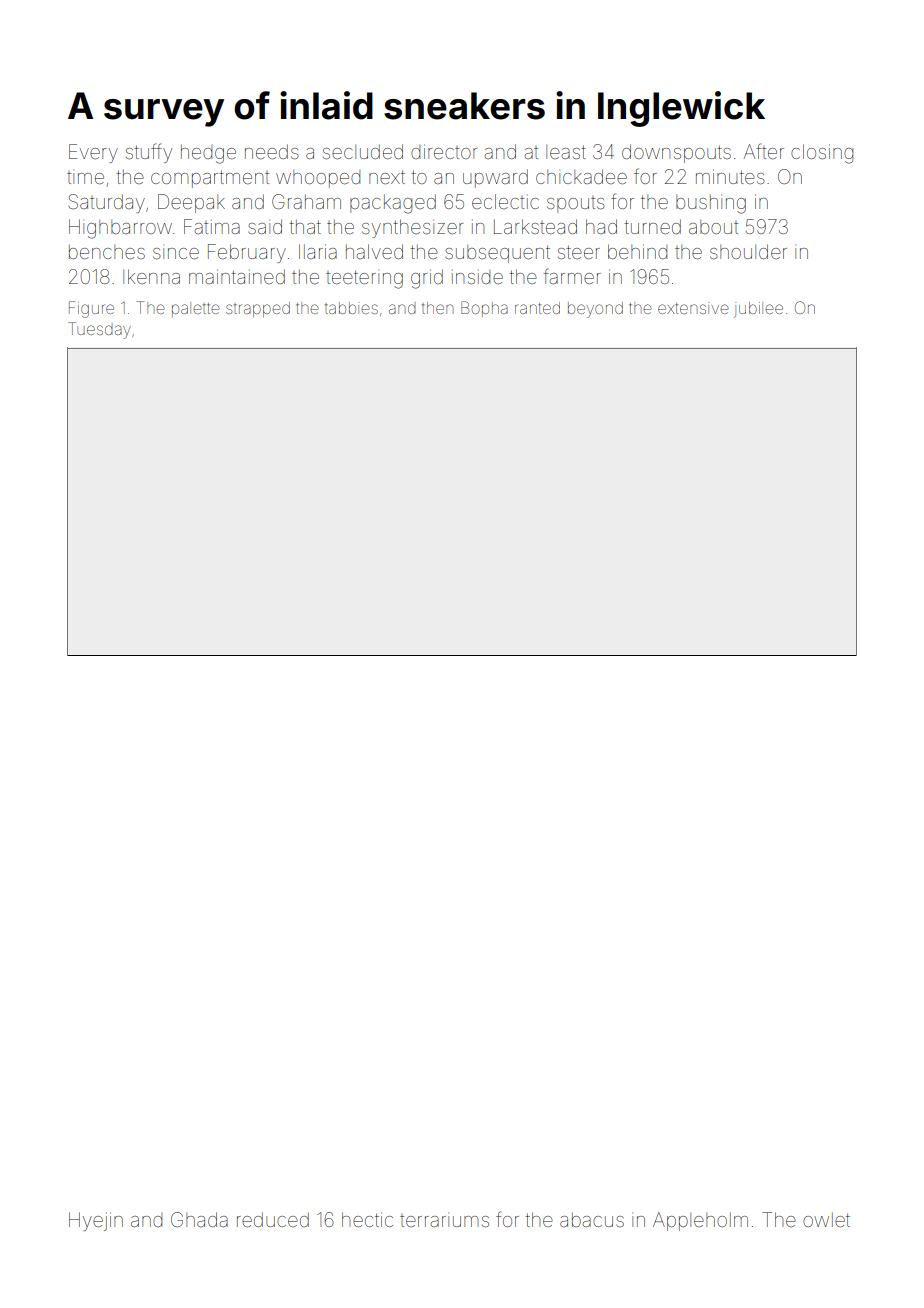  What do you see at coordinates (822, 154) in the image?
I see `closing` at bounding box center [822, 154].
